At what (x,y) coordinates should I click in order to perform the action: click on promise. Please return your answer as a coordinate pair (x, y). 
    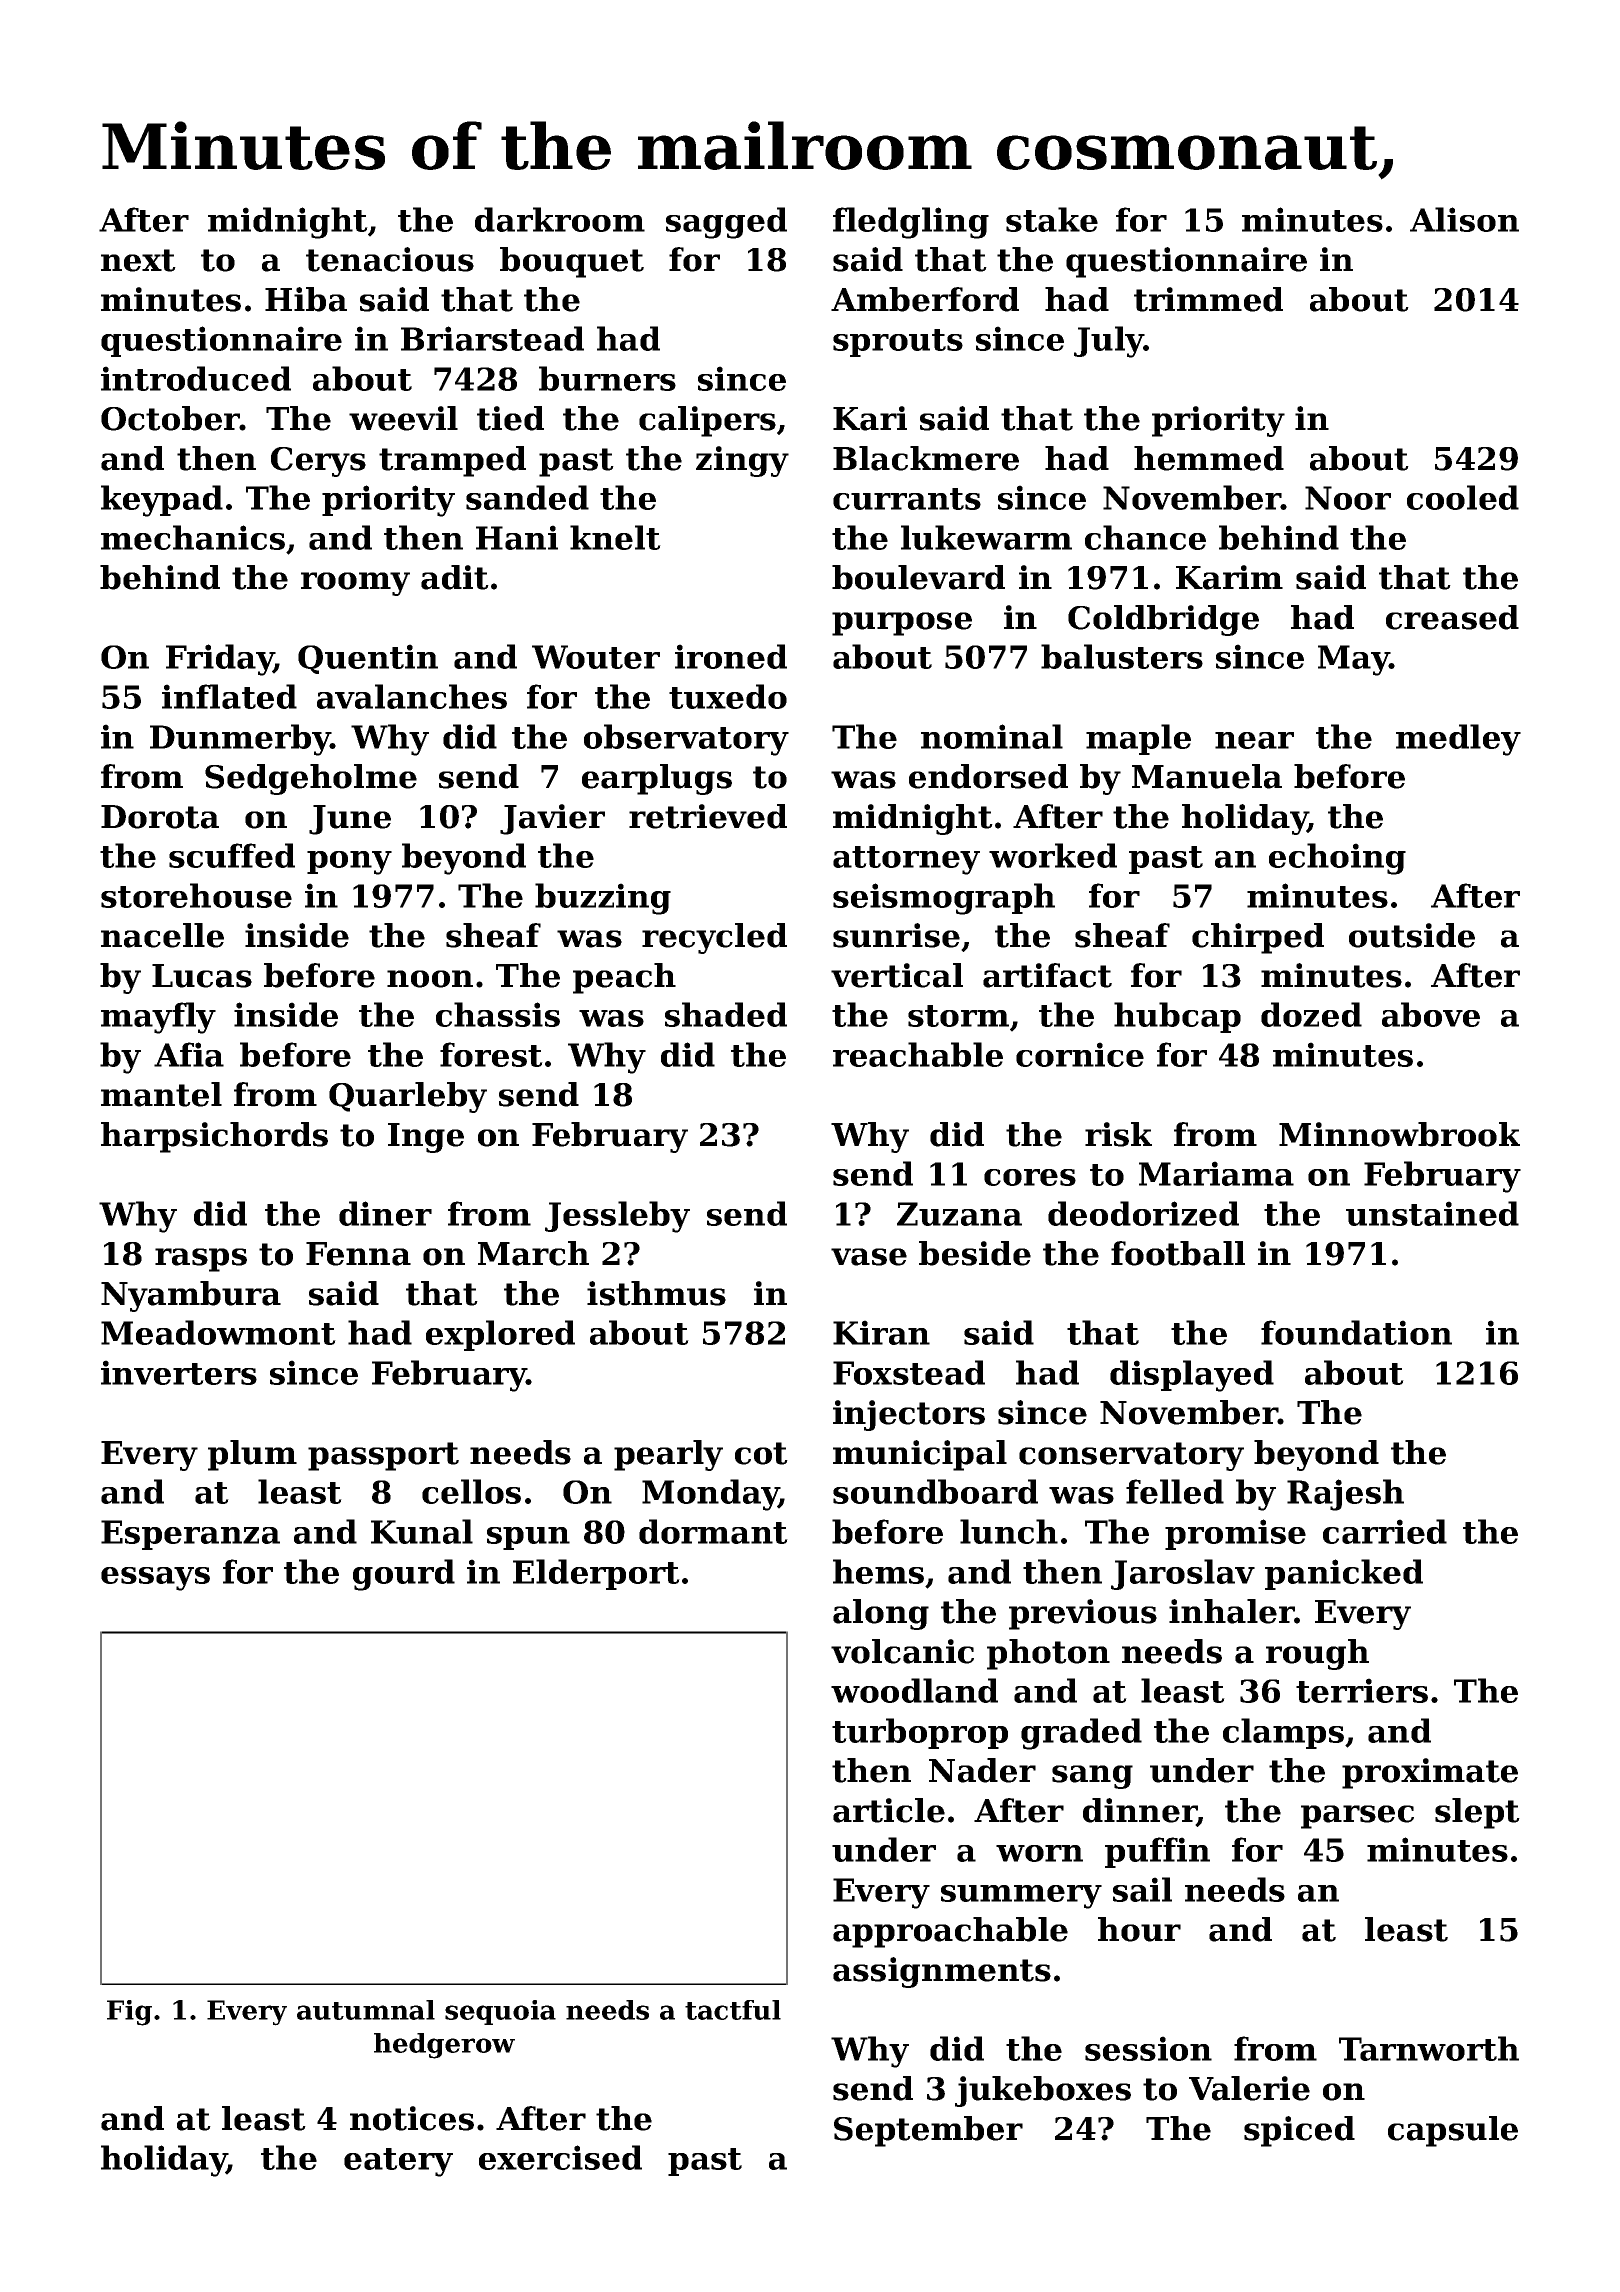
    Looking at the image, I should click on (1235, 1534).
